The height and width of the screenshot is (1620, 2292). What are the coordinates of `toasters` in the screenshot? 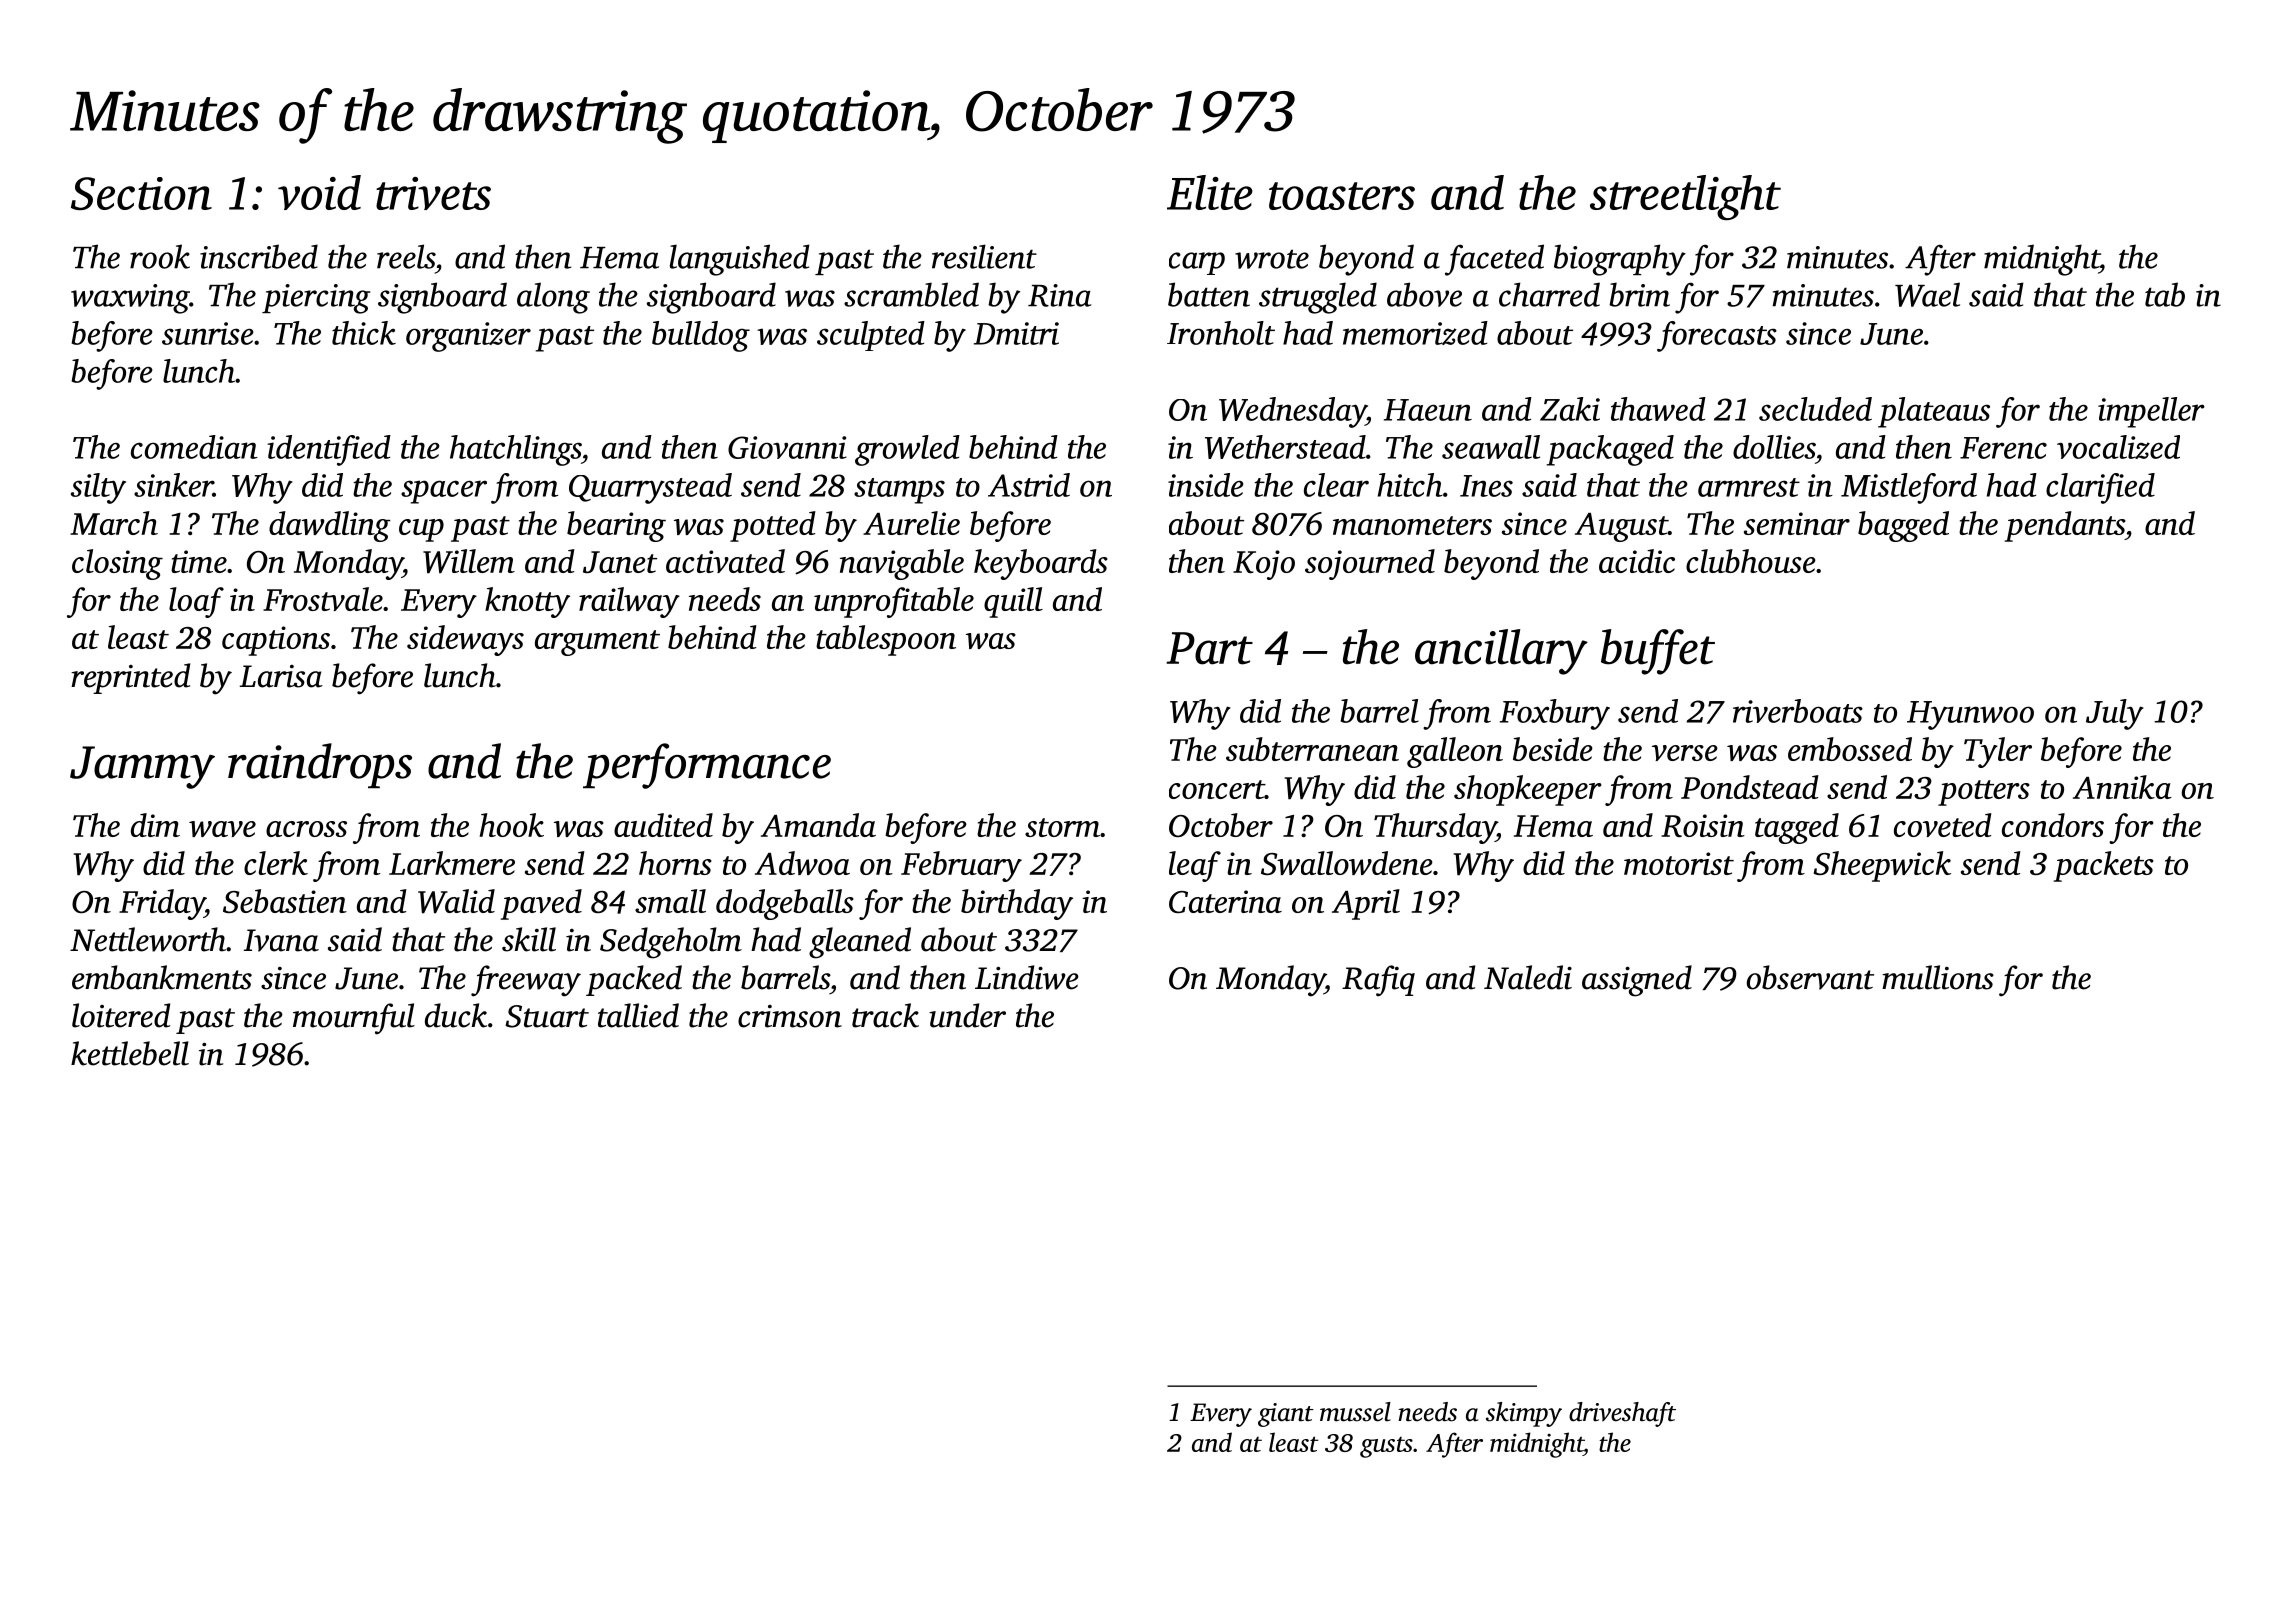 It's located at (1342, 196).
